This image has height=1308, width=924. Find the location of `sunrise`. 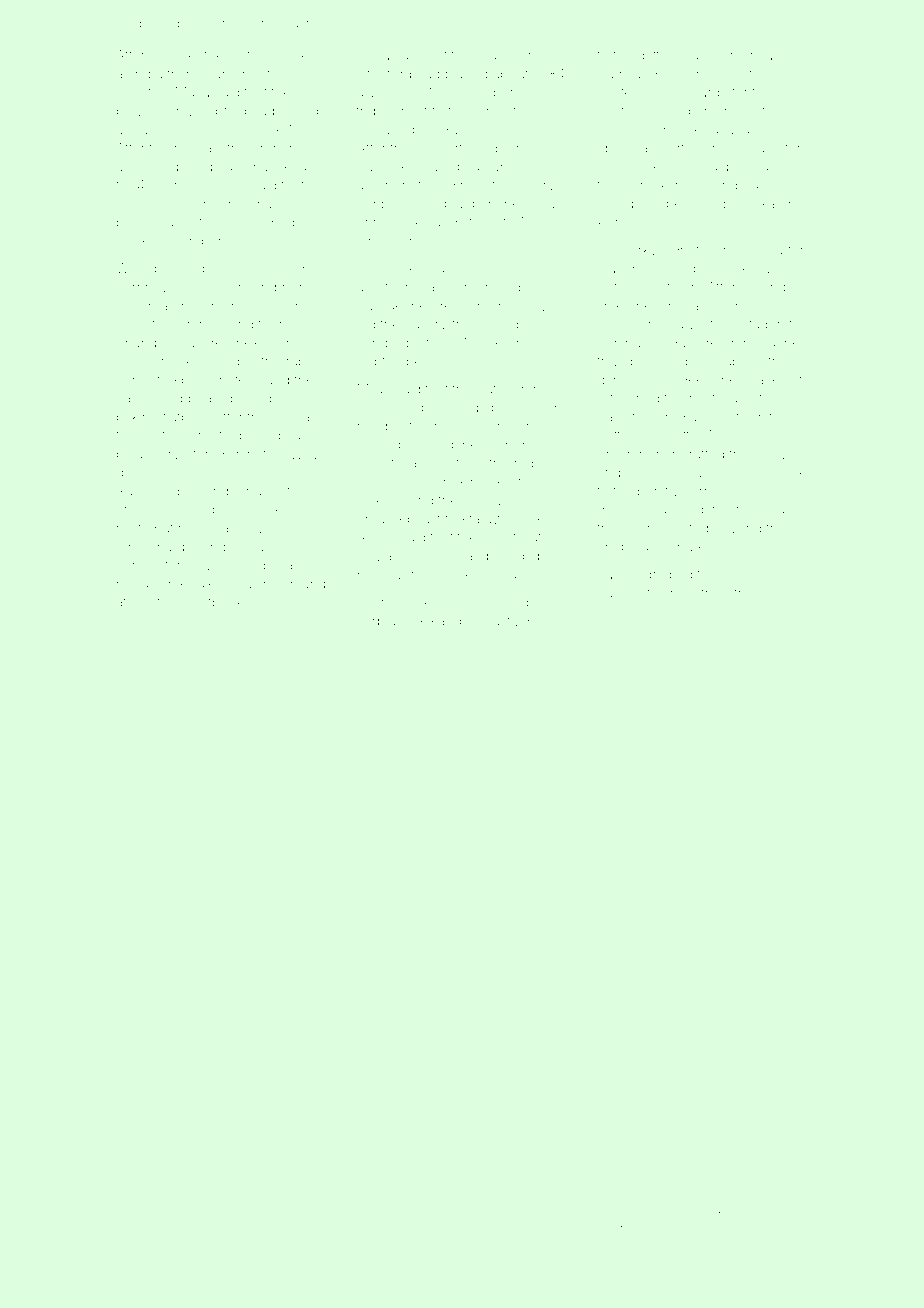

sunrise is located at coordinates (173, 55).
